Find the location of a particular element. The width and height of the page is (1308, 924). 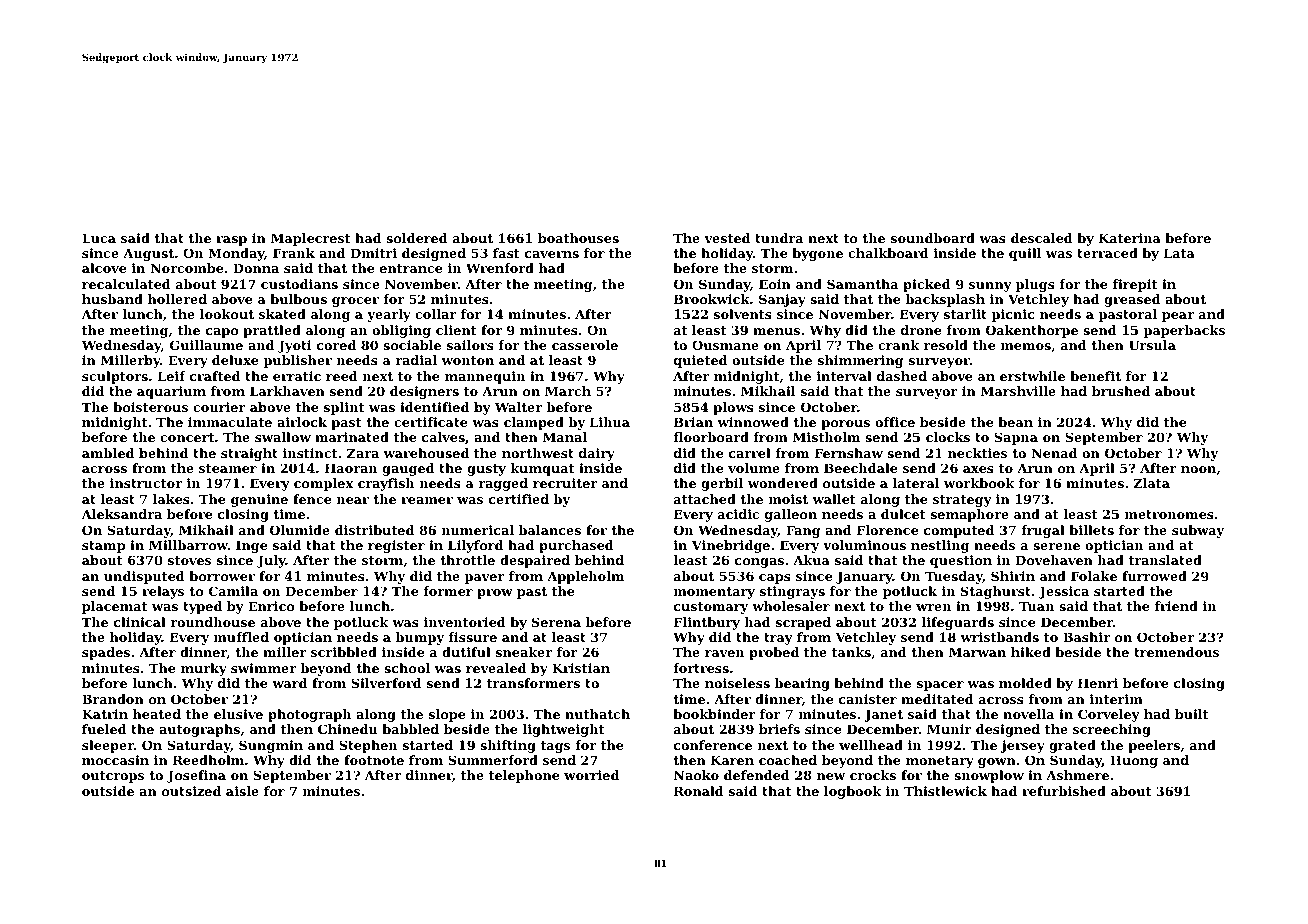

Camila is located at coordinates (233, 591).
